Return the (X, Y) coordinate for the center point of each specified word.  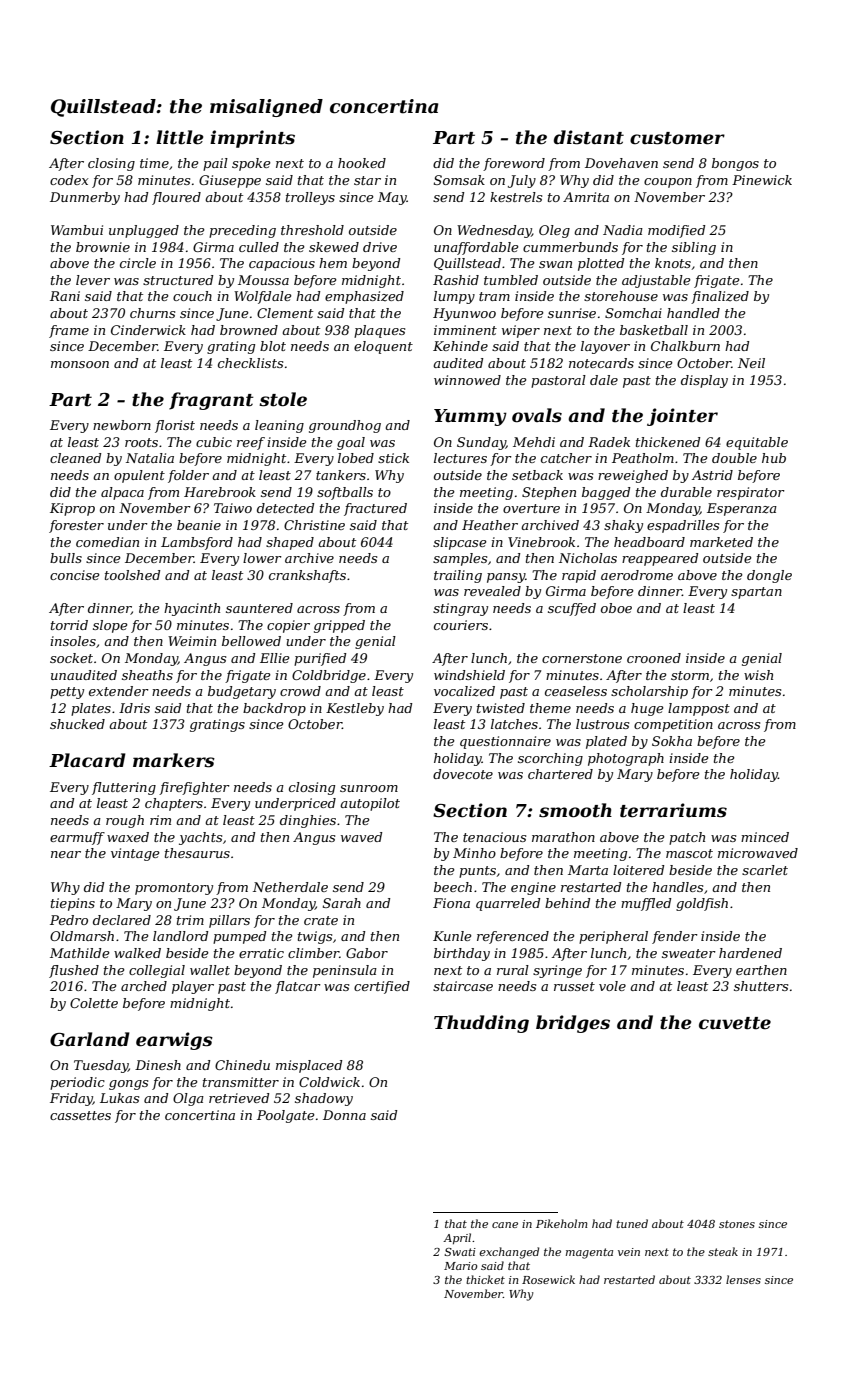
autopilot (370, 804)
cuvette (735, 1023)
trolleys (310, 198)
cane (505, 1225)
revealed (492, 591)
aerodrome (637, 575)
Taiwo (233, 508)
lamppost (699, 709)
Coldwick (329, 1082)
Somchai (633, 313)
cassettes (80, 1115)
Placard (87, 760)
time (154, 163)
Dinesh (158, 1065)
